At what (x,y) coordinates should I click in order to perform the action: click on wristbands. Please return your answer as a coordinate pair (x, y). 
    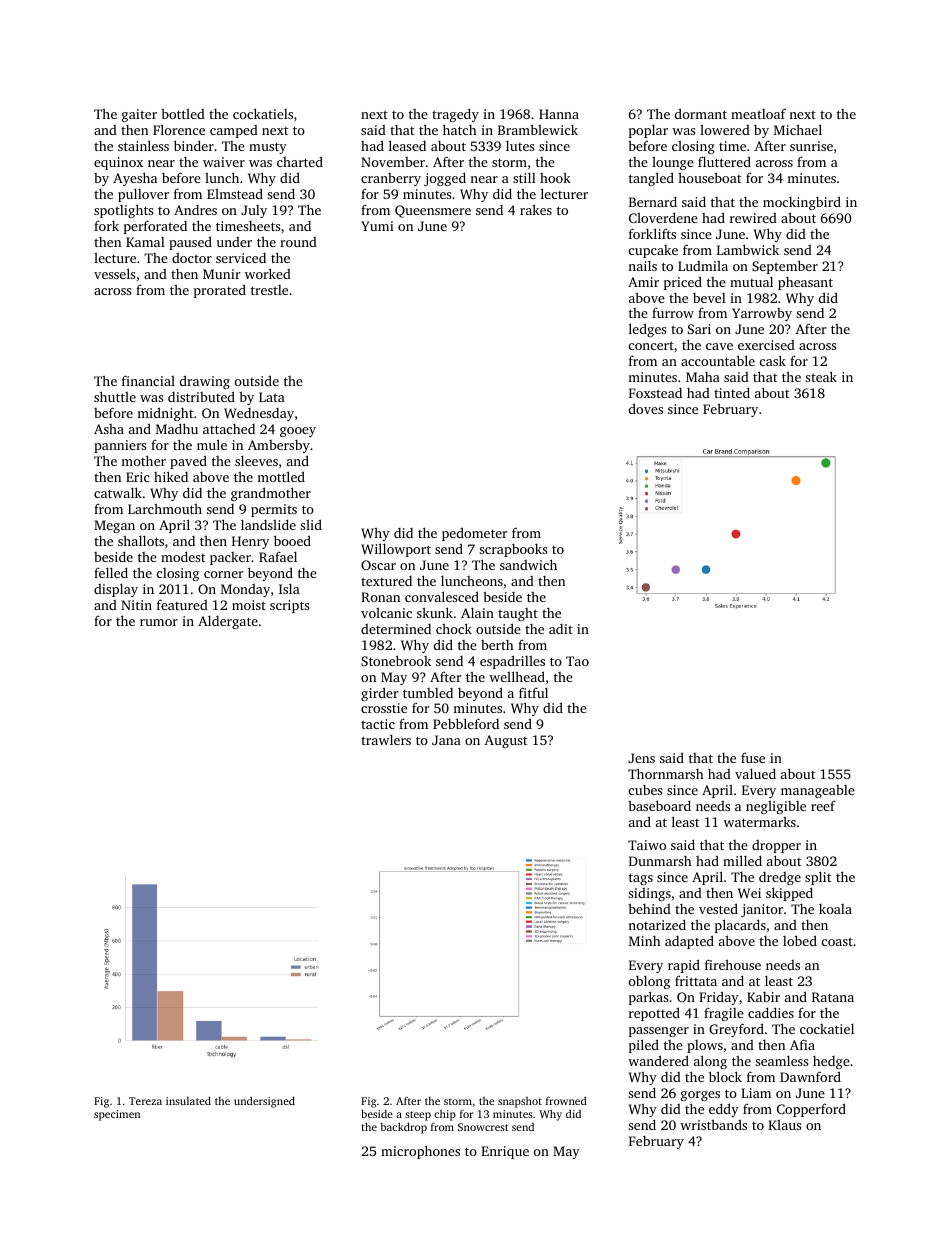
    Looking at the image, I should click on (713, 1124).
